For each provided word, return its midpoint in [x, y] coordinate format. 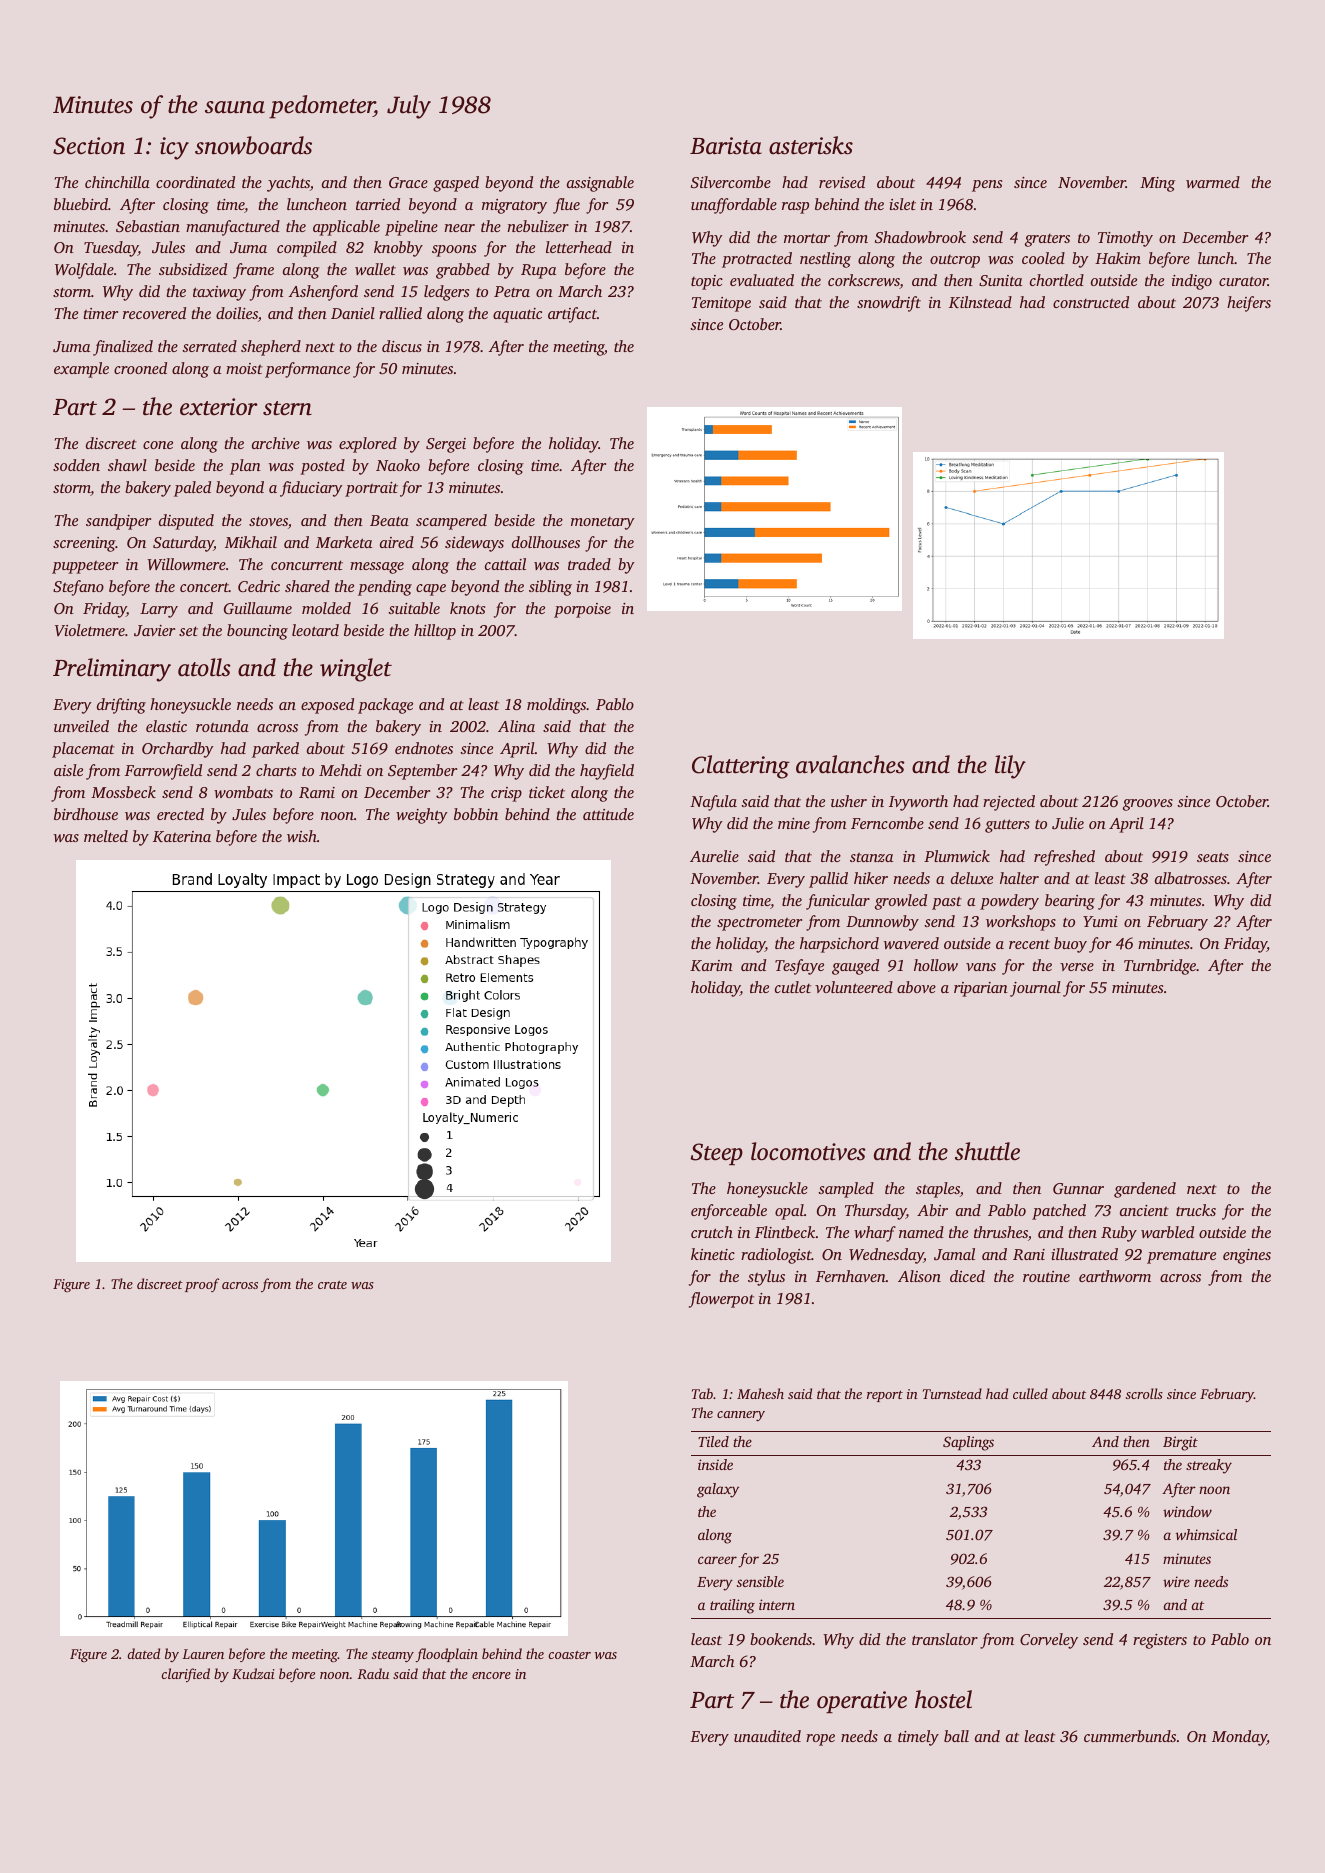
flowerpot [721, 1300]
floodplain [446, 1655]
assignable [600, 184]
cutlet [793, 987]
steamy [393, 1656]
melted [106, 836]
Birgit [1180, 1443]
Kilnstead [980, 302]
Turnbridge [1160, 967]
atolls [204, 667]
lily [1010, 767]
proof [202, 1285]
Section [89, 146]
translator [945, 1639]
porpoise [582, 610]
